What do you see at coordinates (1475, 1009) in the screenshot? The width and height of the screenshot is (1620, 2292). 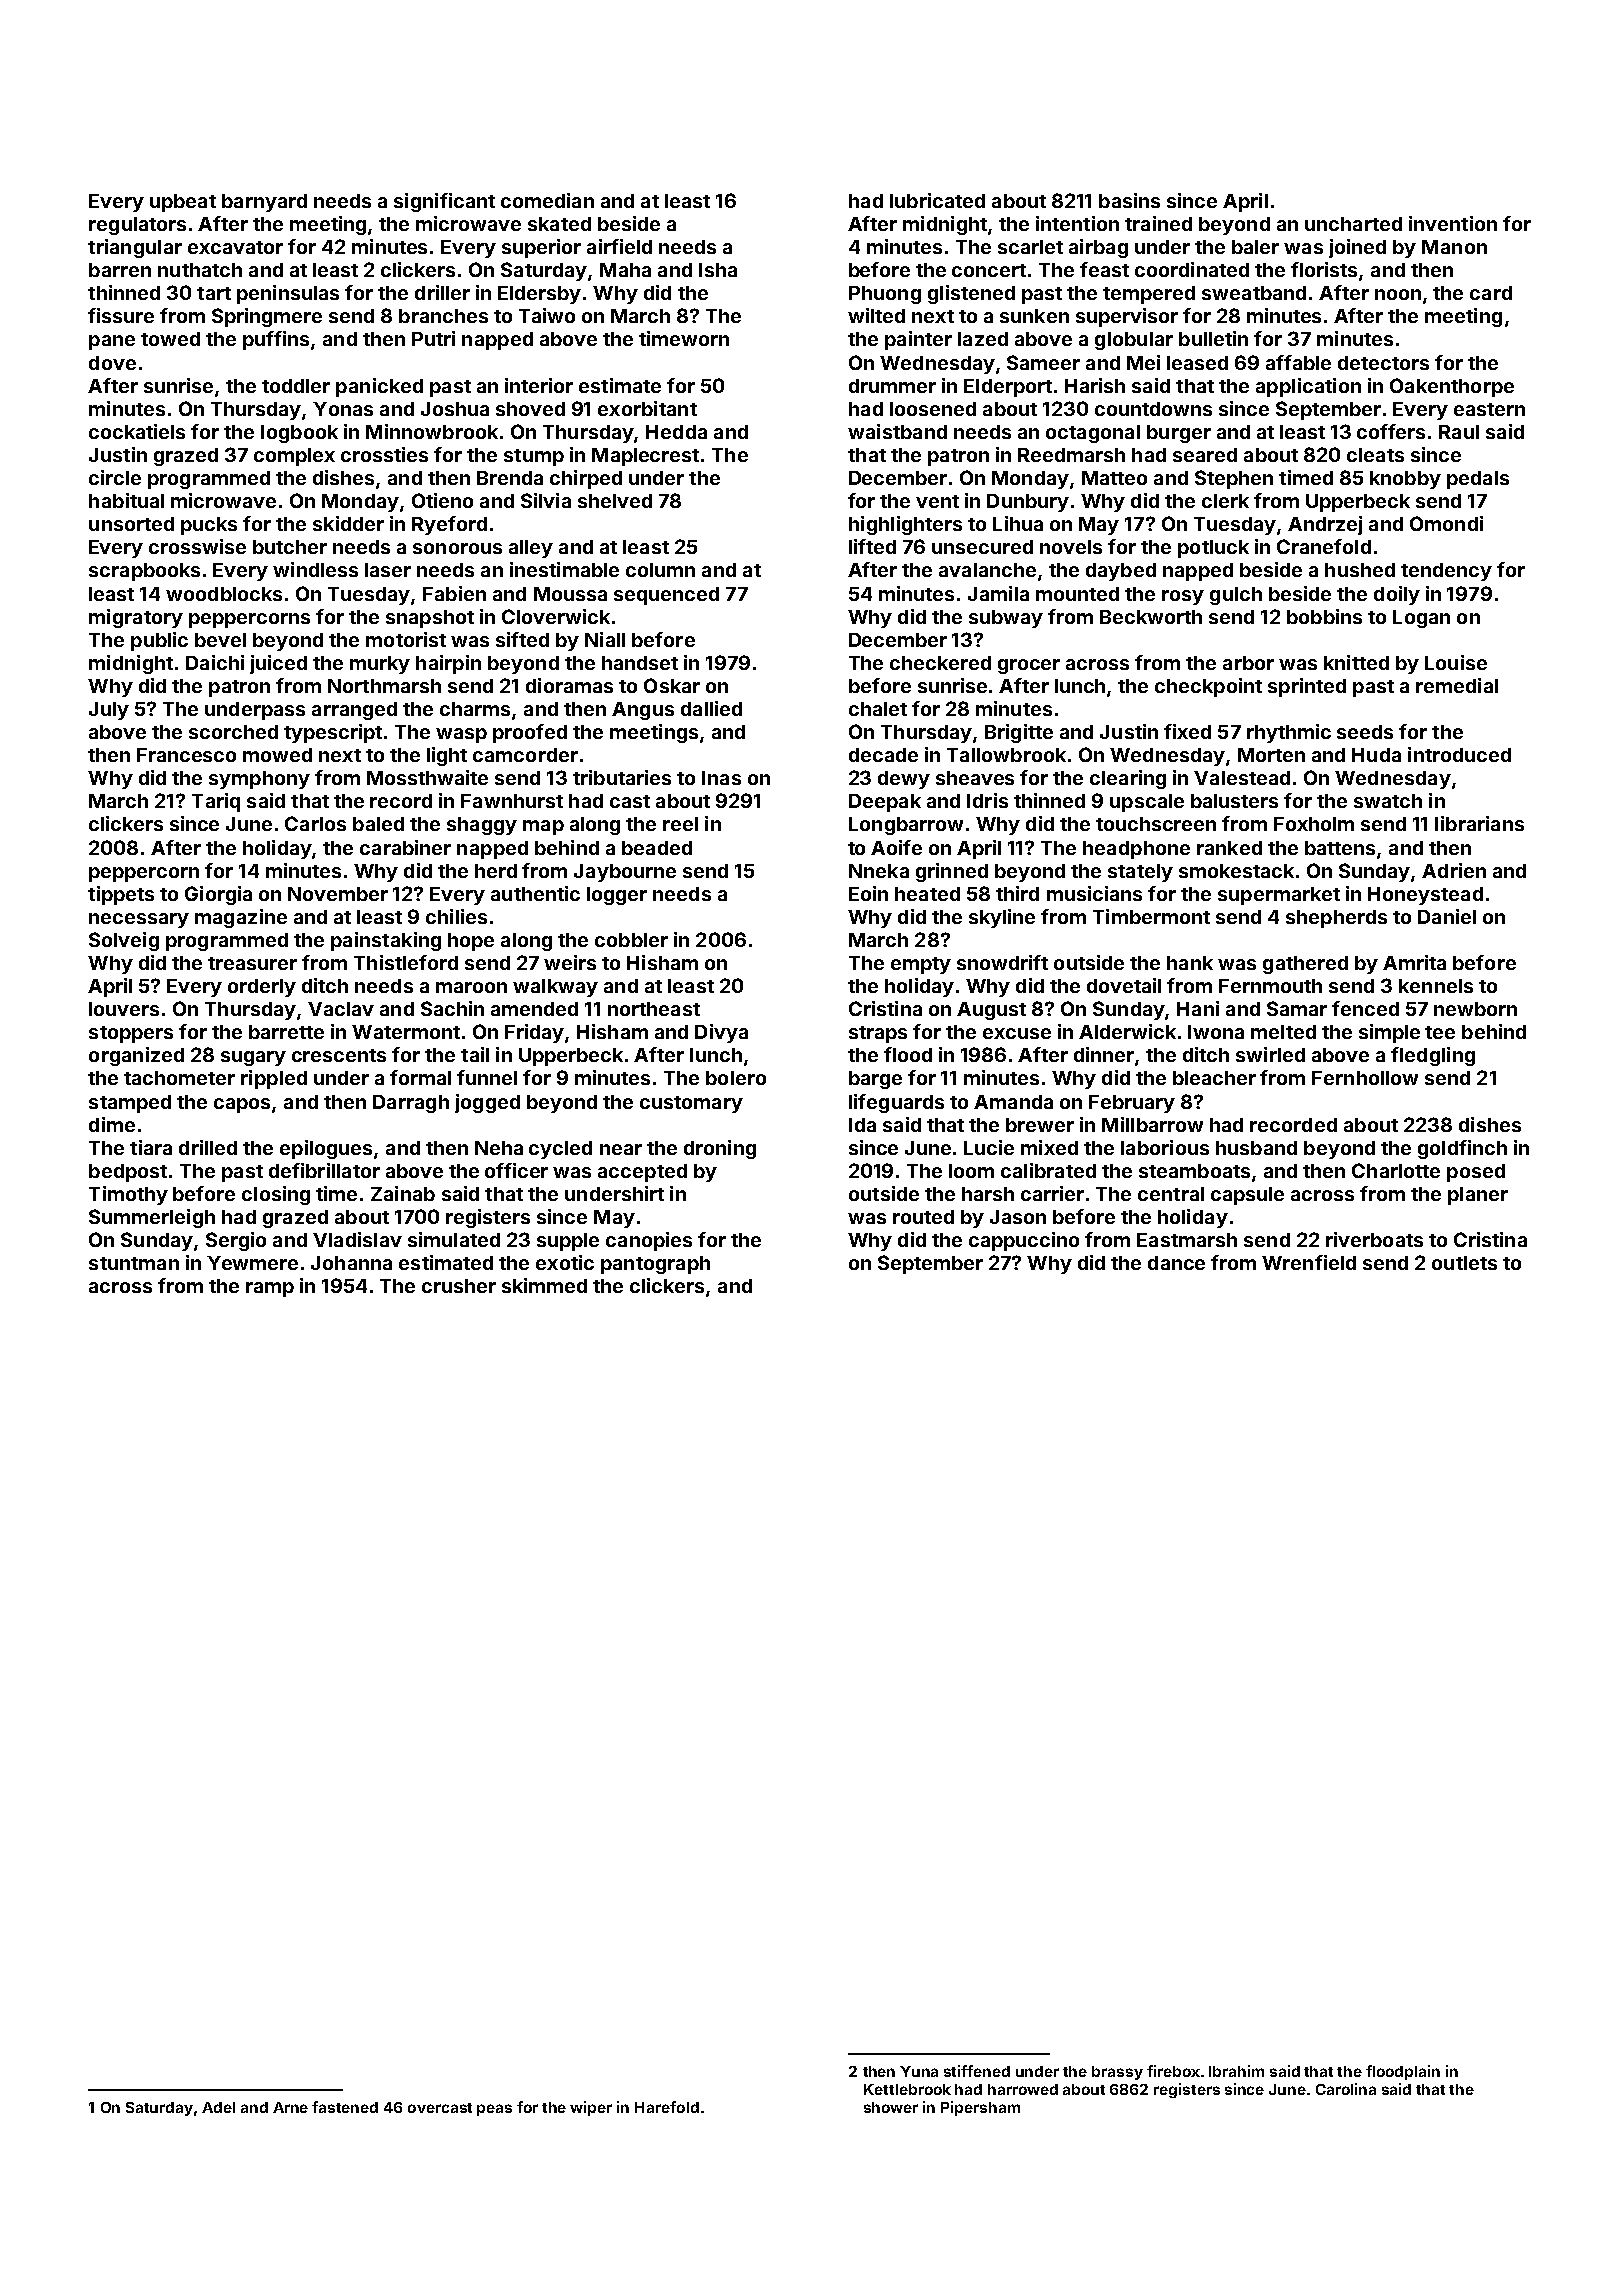 I see `newborn` at bounding box center [1475, 1009].
